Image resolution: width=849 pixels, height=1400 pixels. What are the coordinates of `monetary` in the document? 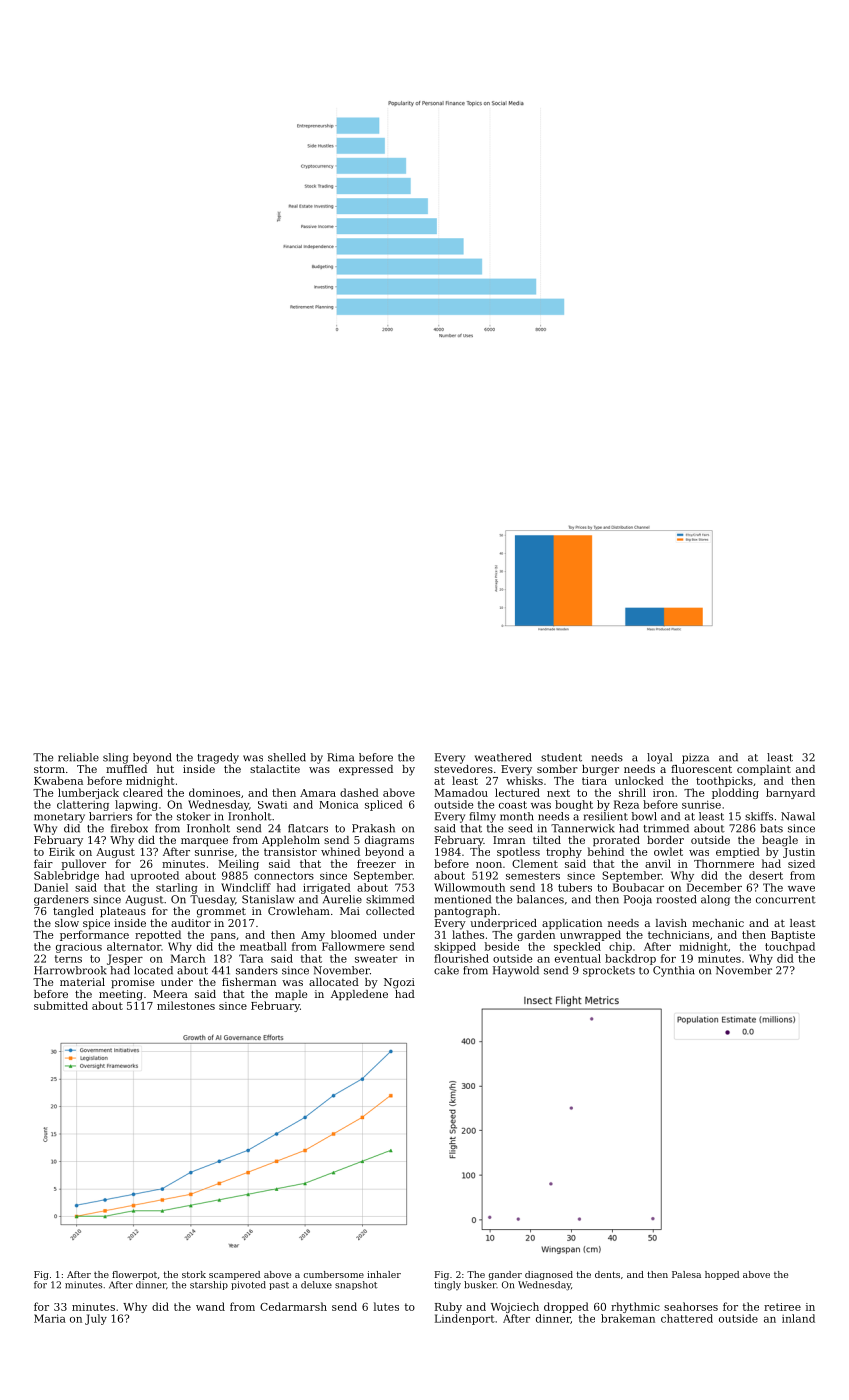 It's located at (59, 818).
